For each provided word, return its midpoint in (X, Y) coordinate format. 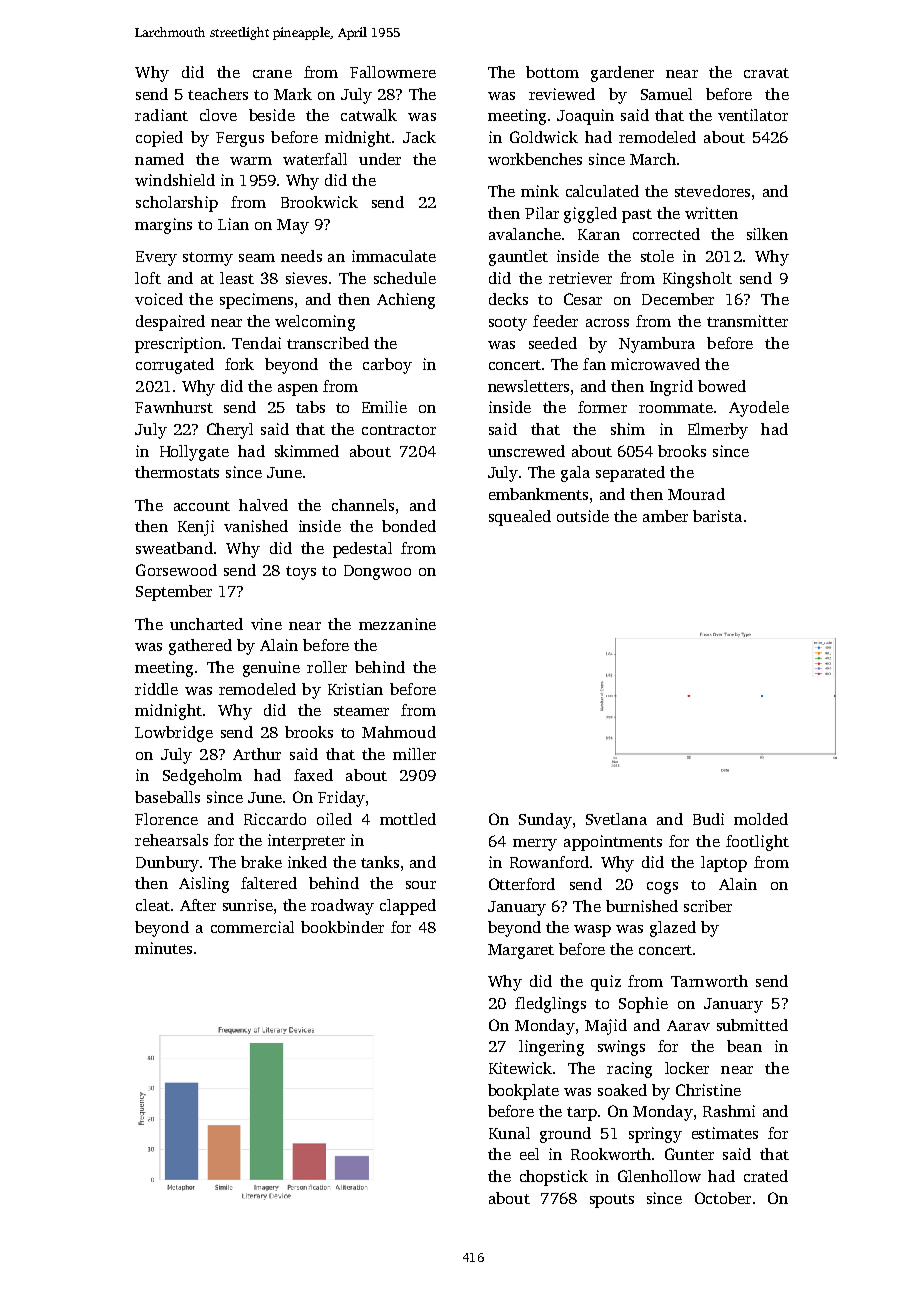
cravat (766, 73)
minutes (163, 948)
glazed (673, 929)
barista (717, 516)
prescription (178, 345)
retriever (580, 278)
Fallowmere (393, 72)
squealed (520, 518)
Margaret (521, 951)
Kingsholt (697, 280)
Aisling (204, 885)
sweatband (174, 548)
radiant (161, 115)
